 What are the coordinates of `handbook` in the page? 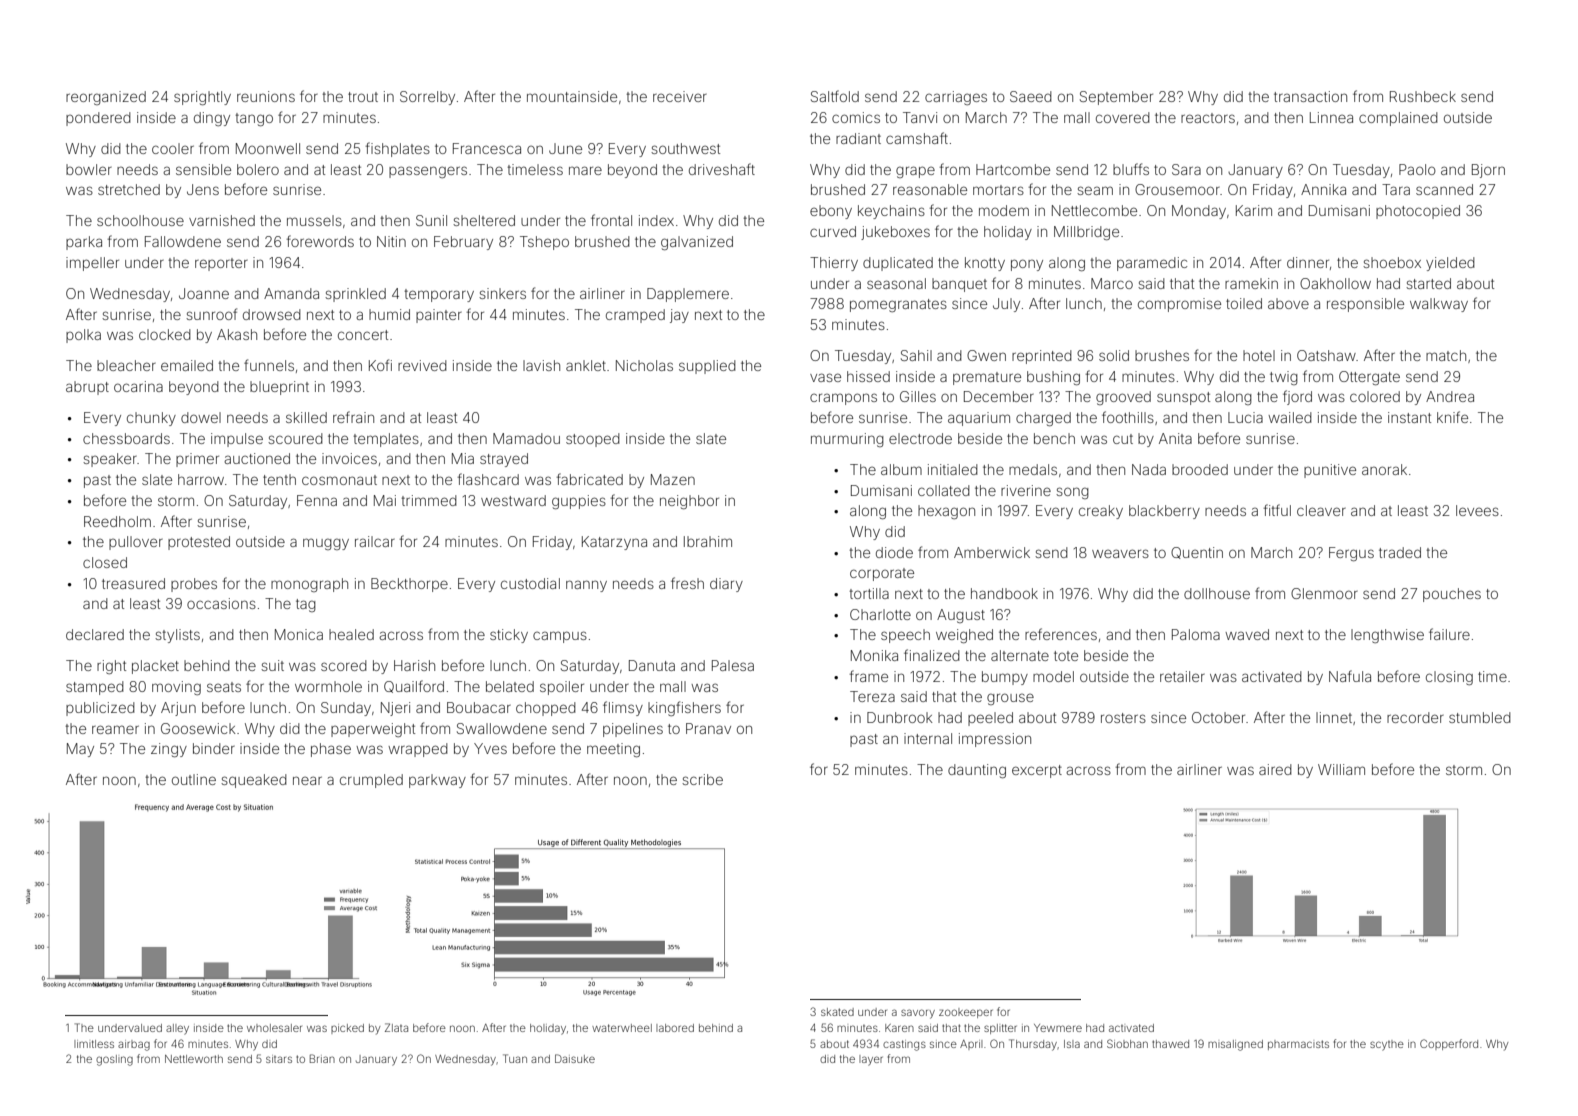 It's located at (1004, 593).
